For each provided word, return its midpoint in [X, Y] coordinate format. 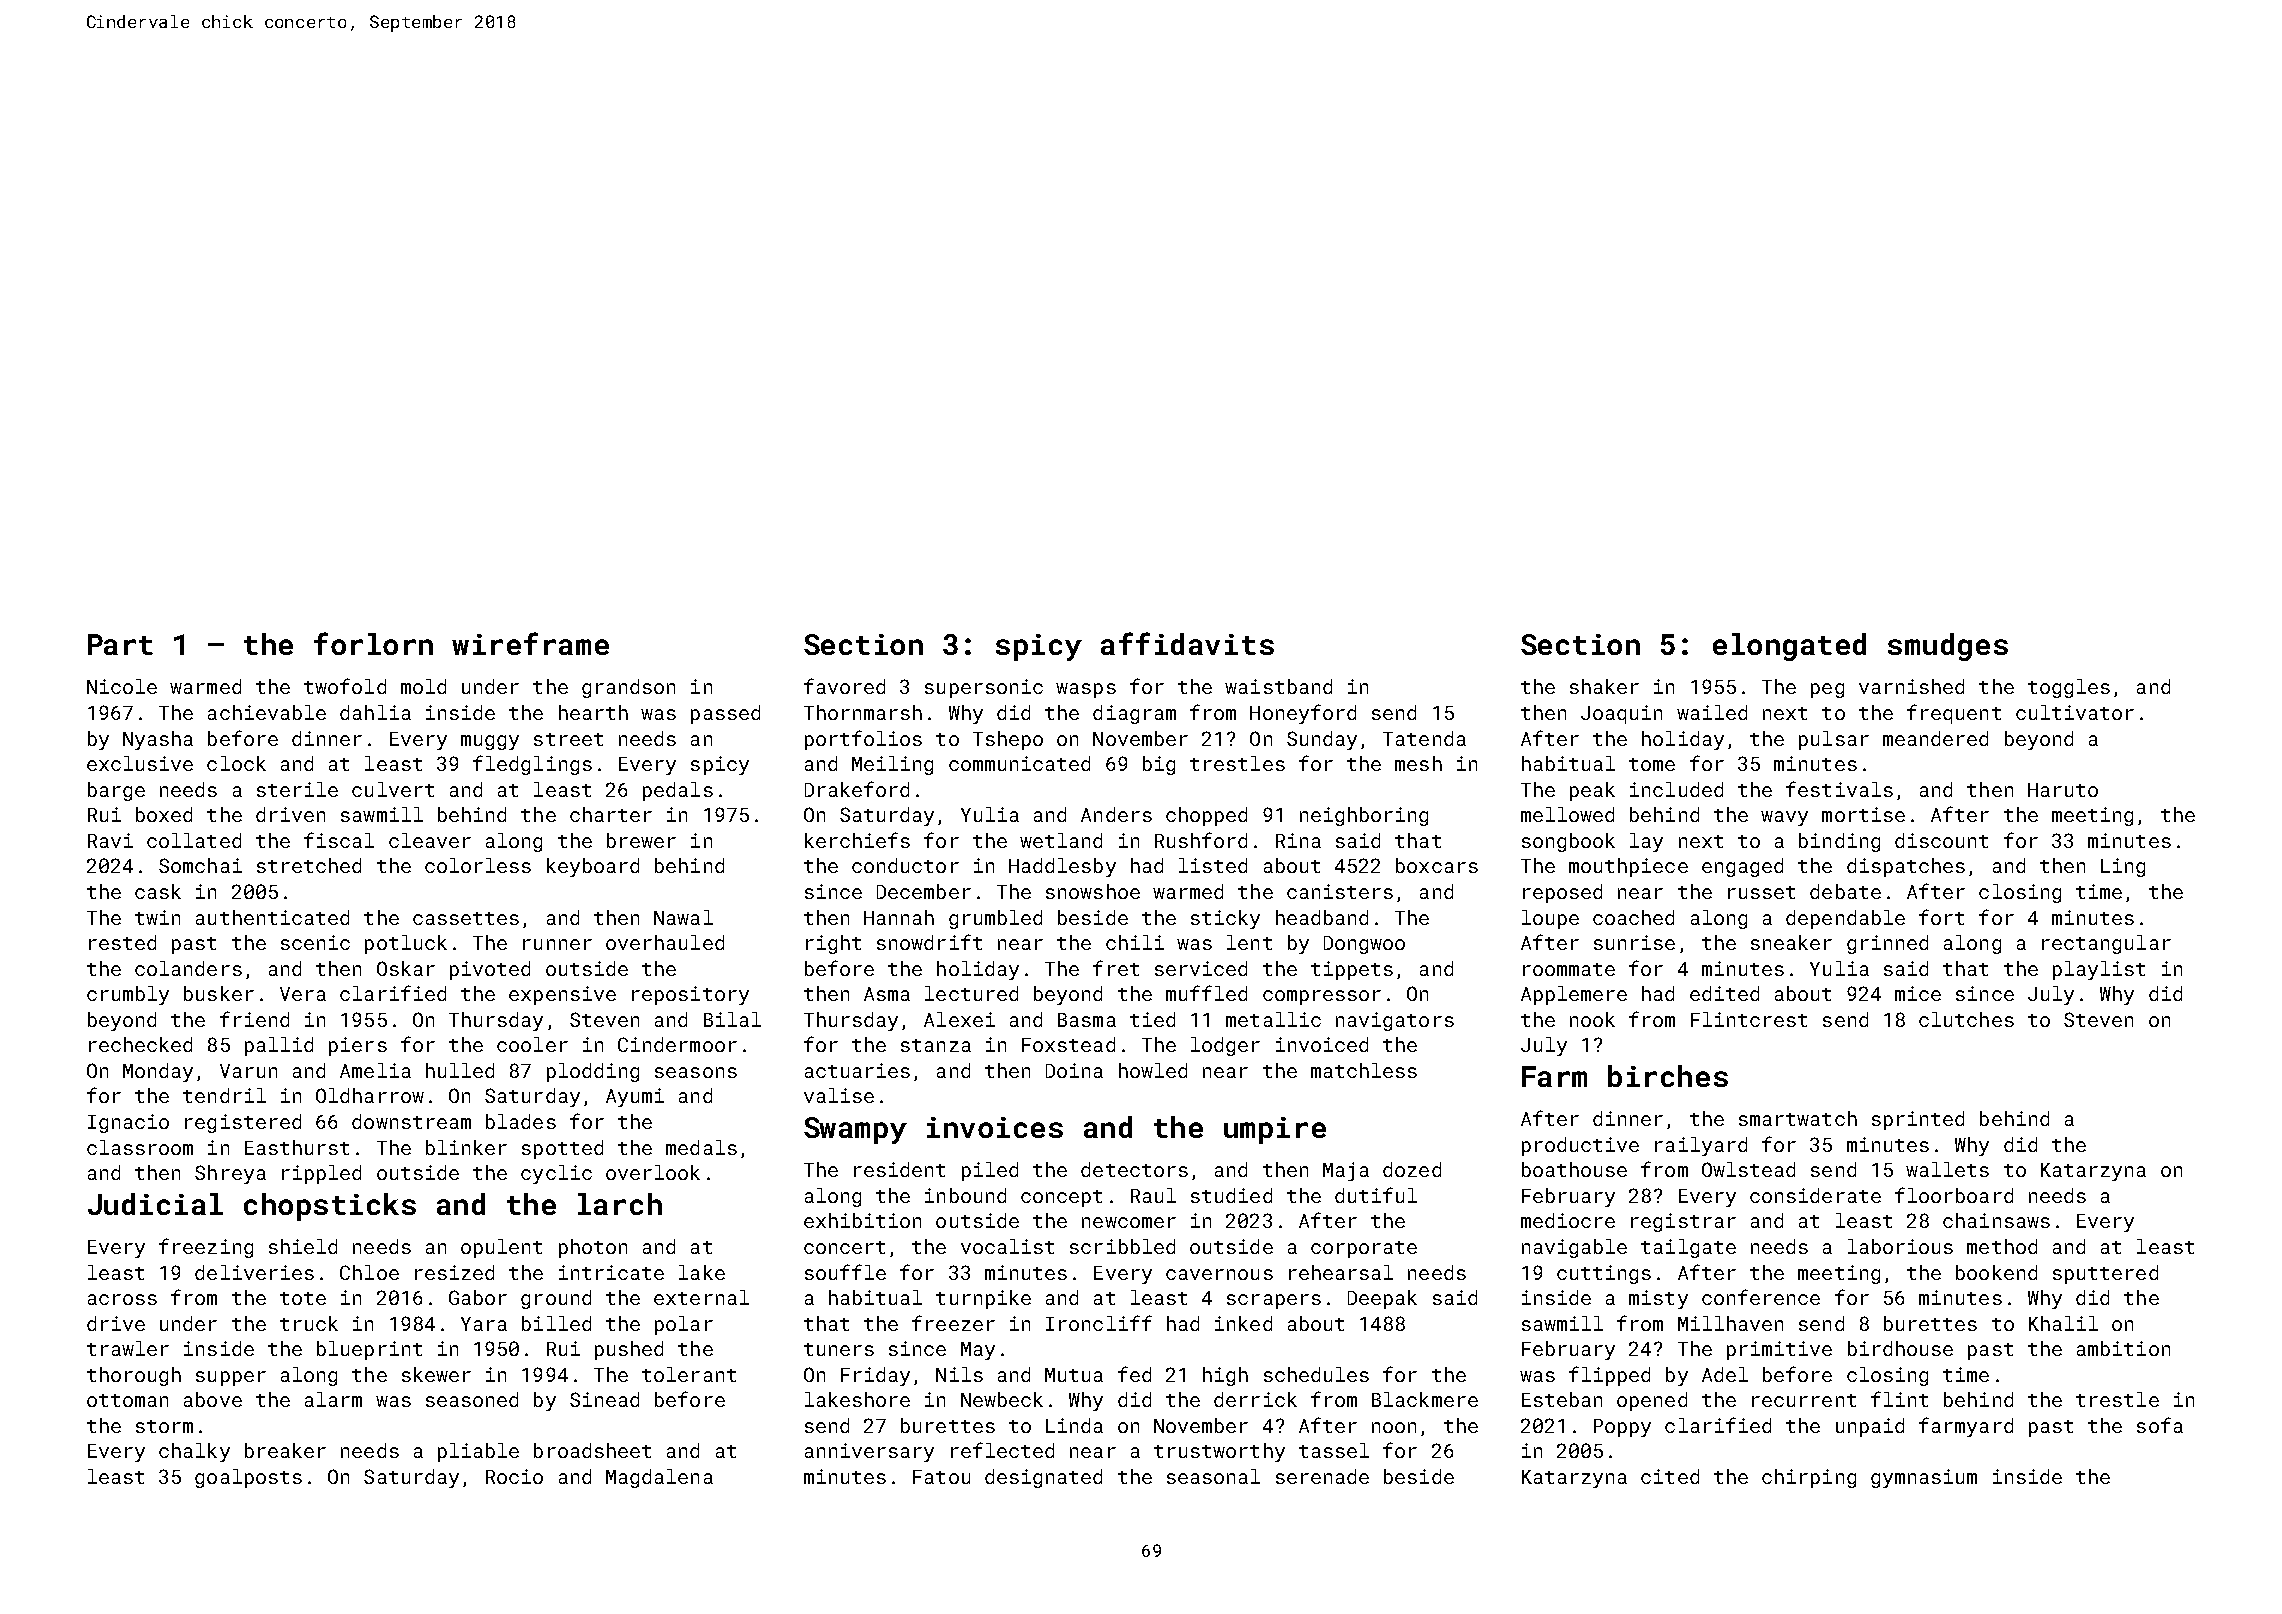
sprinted [1918, 1120]
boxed [164, 814]
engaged [1742, 867]
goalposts [248, 1478]
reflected [1002, 1450]
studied [1231, 1195]
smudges [1948, 647]
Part [120, 644]
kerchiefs [857, 840]
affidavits [1187, 643]
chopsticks [330, 1207]
